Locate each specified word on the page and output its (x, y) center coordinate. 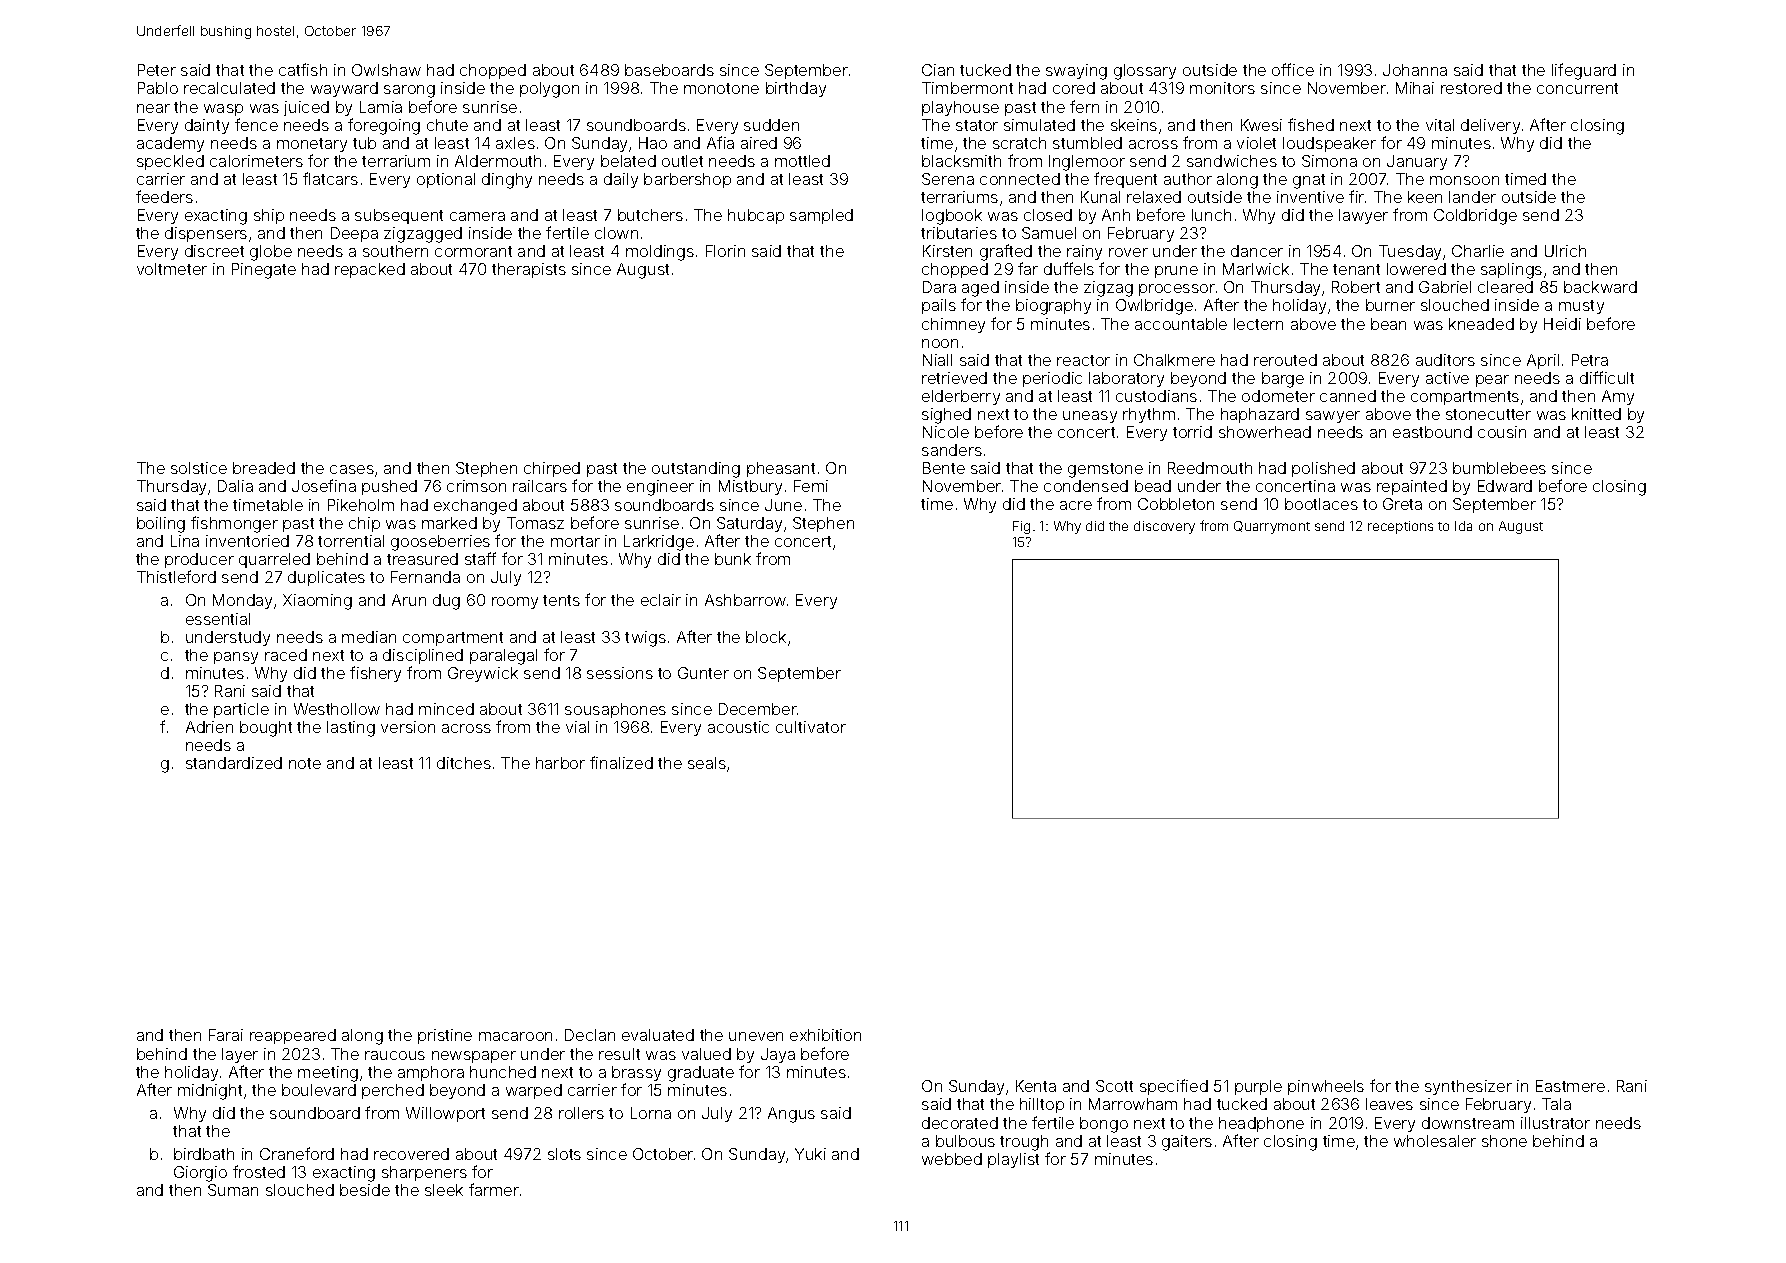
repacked (370, 270)
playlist (1013, 1160)
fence (256, 124)
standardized (234, 763)
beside (365, 1190)
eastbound (1432, 432)
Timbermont (967, 88)
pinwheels (1326, 1087)
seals (707, 763)
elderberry (961, 397)
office (1293, 69)
